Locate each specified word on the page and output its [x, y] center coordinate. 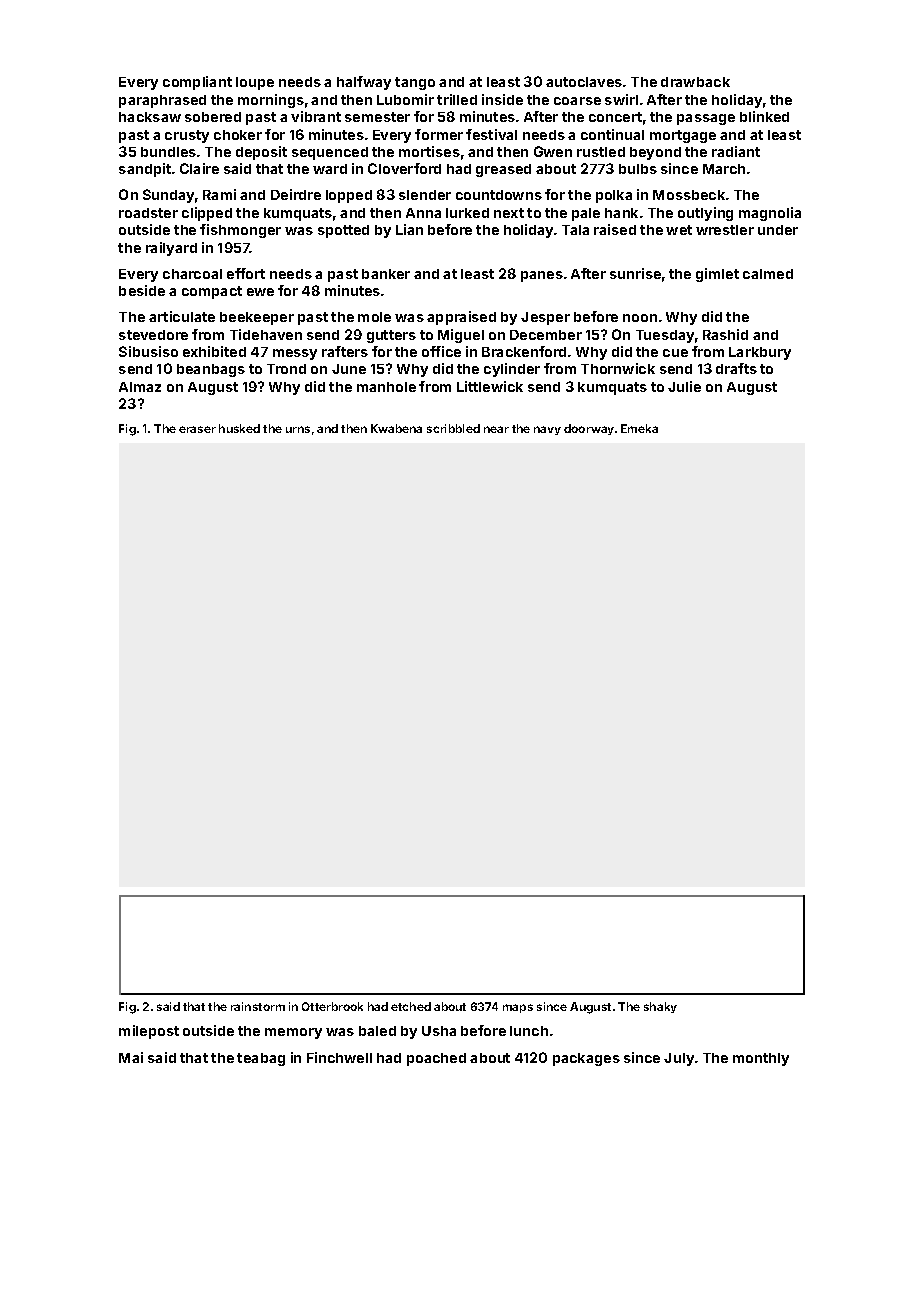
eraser [197, 429]
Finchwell [339, 1057]
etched [411, 1006]
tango [415, 83]
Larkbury [760, 353]
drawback [695, 82]
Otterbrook [332, 1006]
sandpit [145, 170]
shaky [660, 1007]
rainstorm [258, 1006]
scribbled [453, 428]
